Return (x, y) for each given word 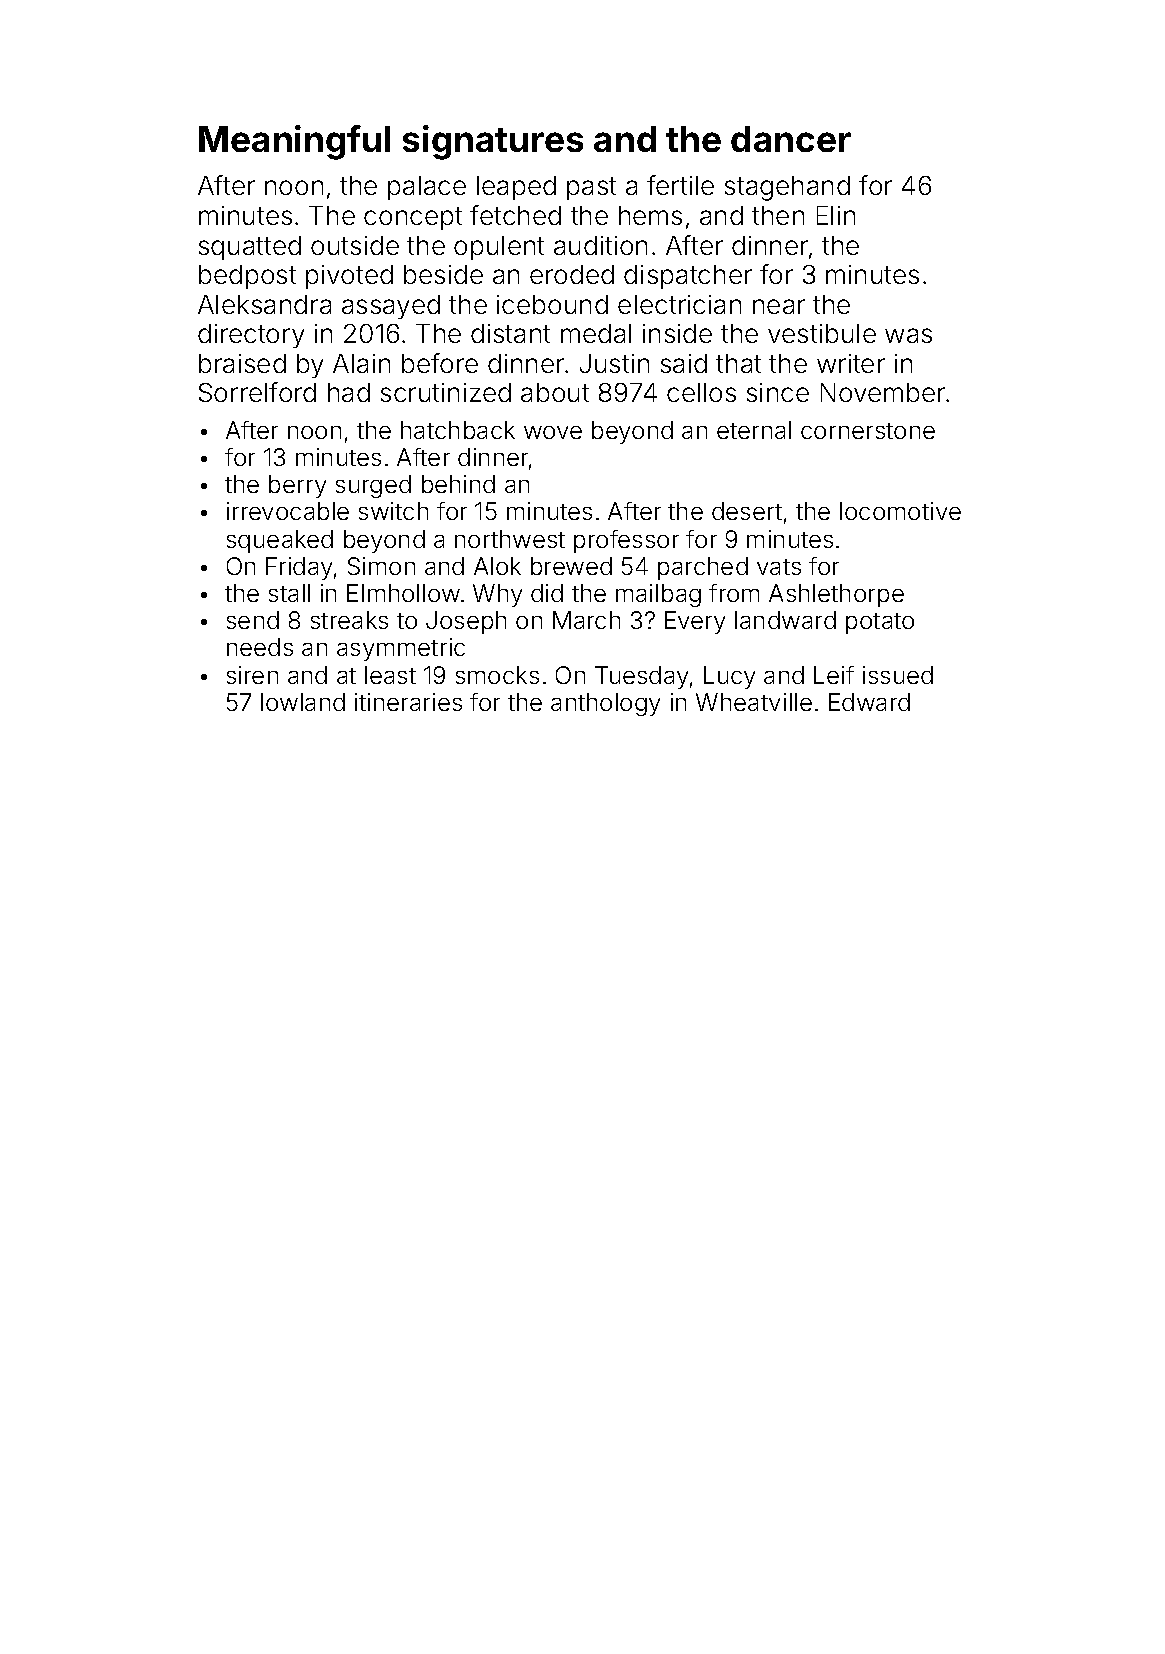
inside (677, 333)
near (779, 306)
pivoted (349, 277)
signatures (493, 142)
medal (596, 333)
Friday (299, 568)
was (908, 335)
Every (695, 622)
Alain (361, 363)
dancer (791, 139)
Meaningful (294, 142)
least (390, 675)
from (734, 593)
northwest (510, 539)
